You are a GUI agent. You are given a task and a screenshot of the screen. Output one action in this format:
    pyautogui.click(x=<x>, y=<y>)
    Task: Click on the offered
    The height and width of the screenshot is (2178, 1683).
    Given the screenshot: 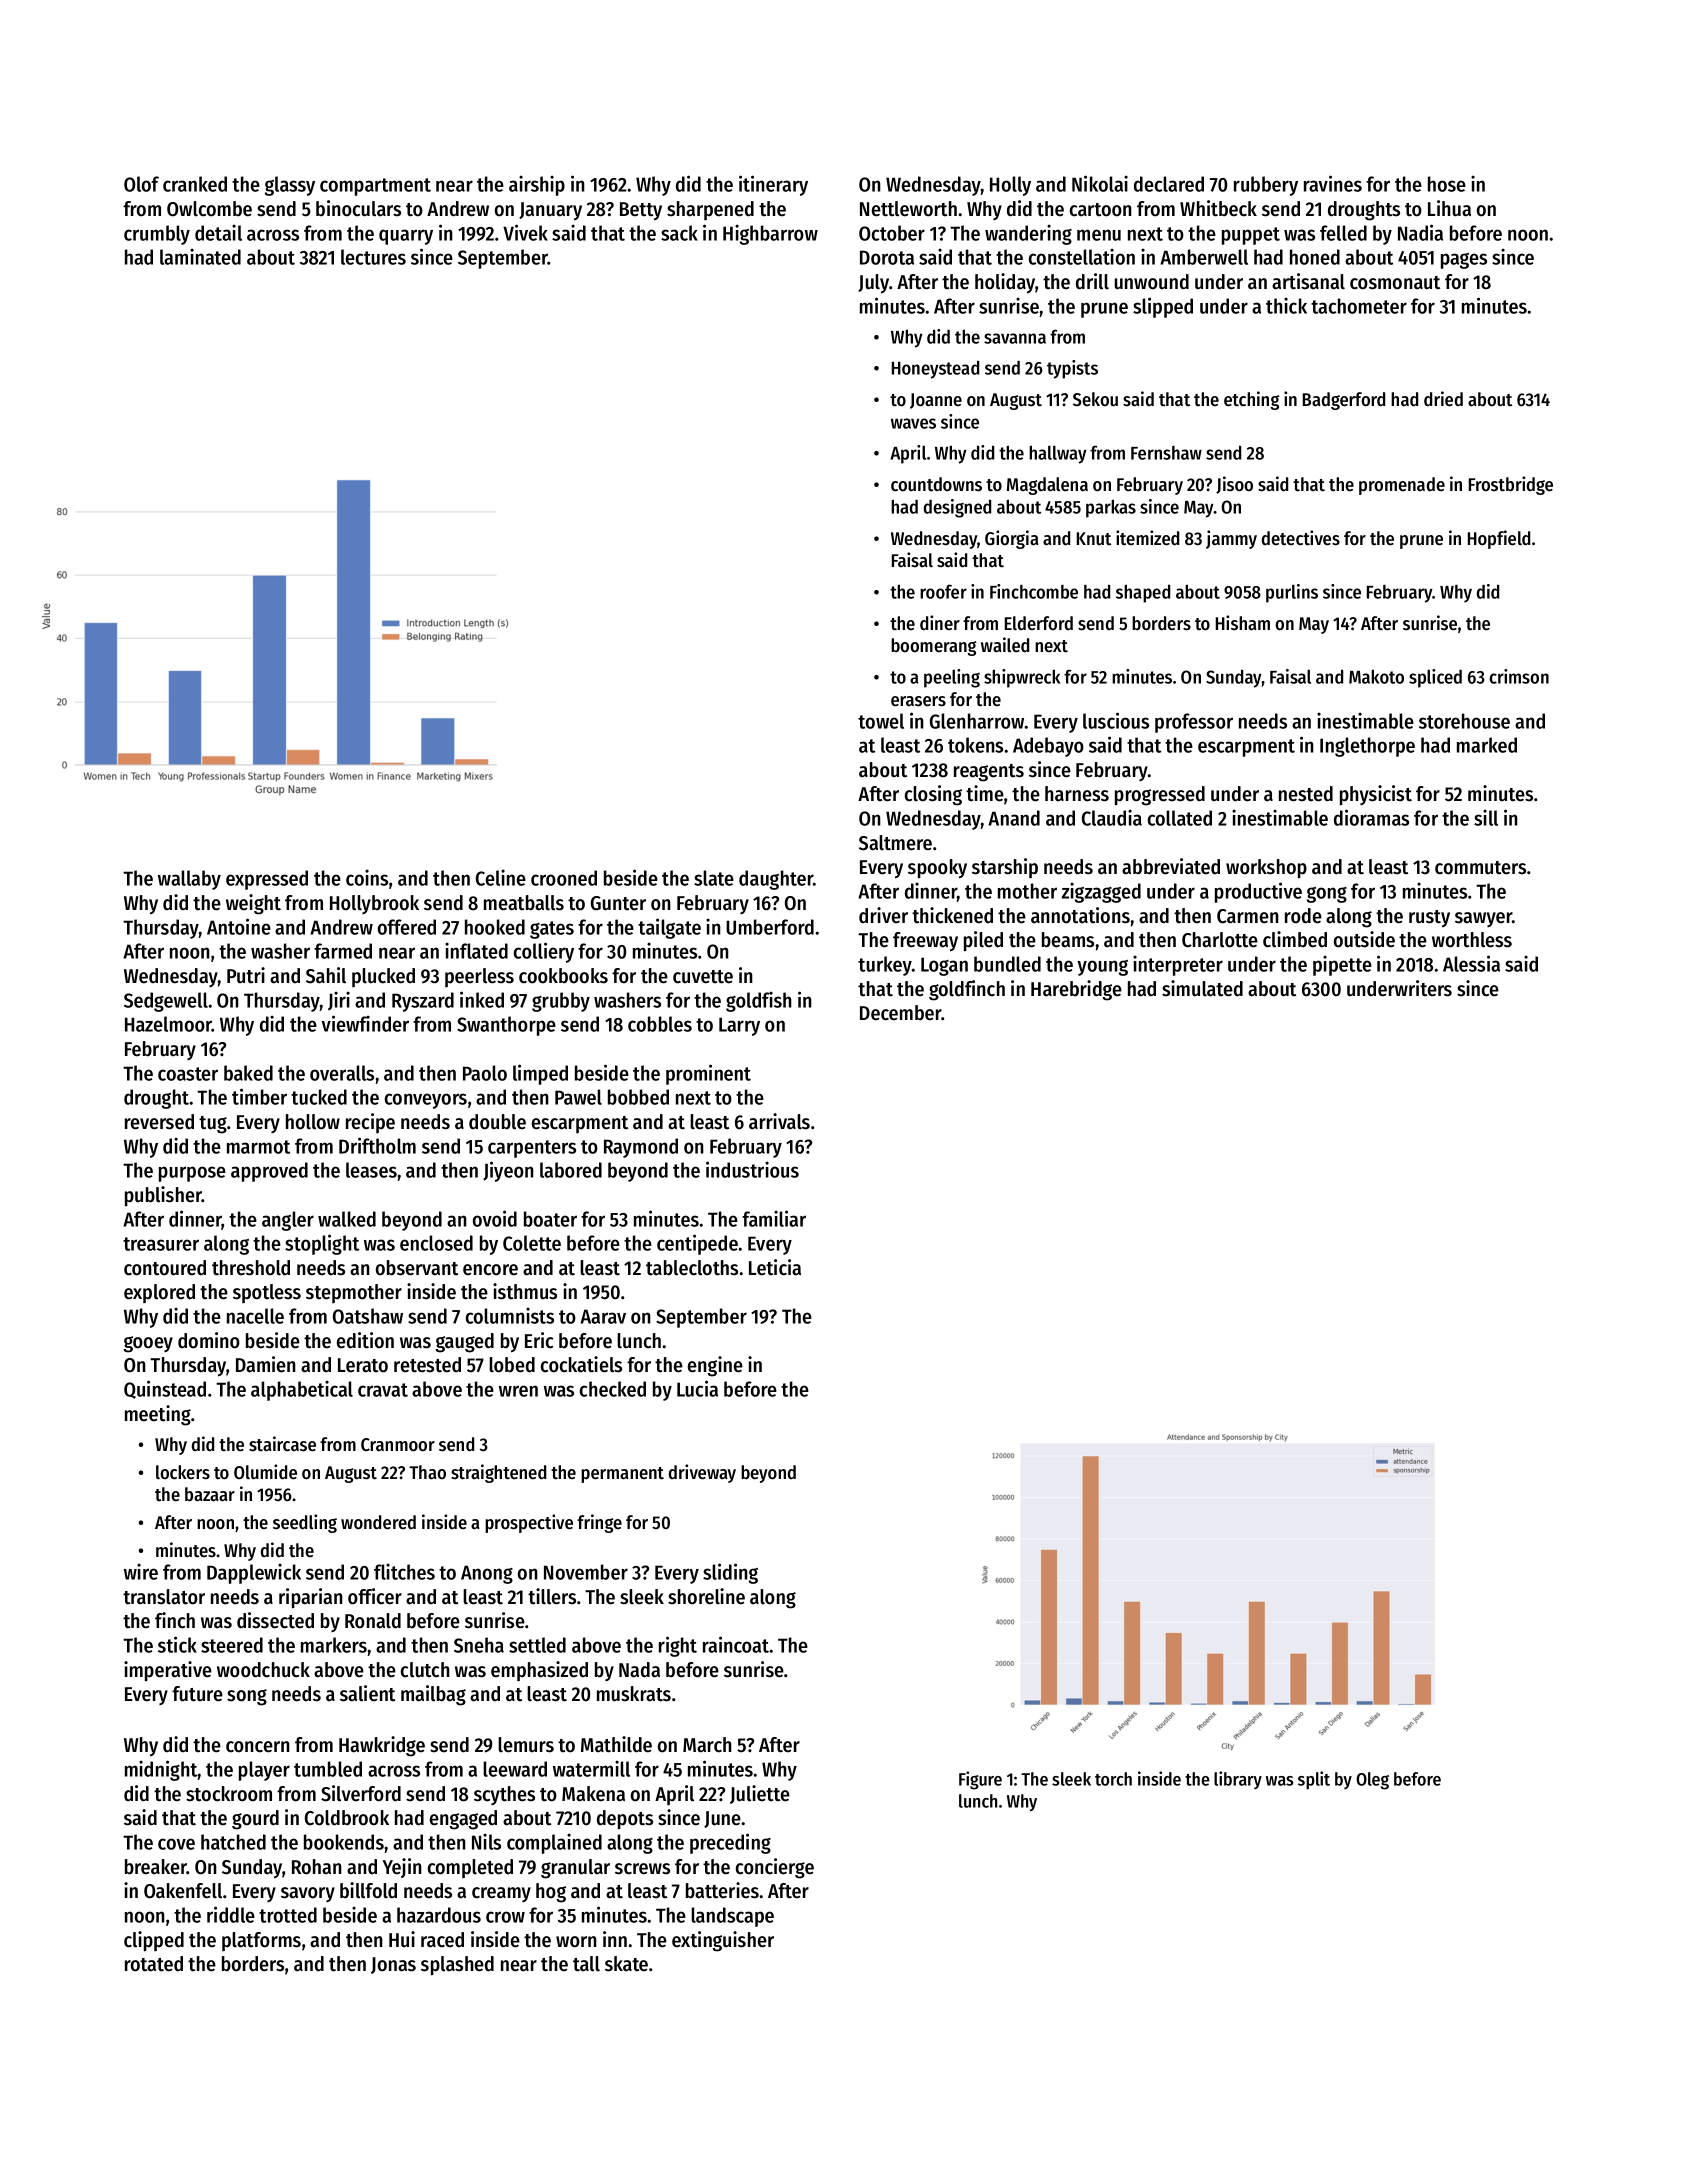 What is the action you would take?
    pyautogui.click(x=407, y=927)
